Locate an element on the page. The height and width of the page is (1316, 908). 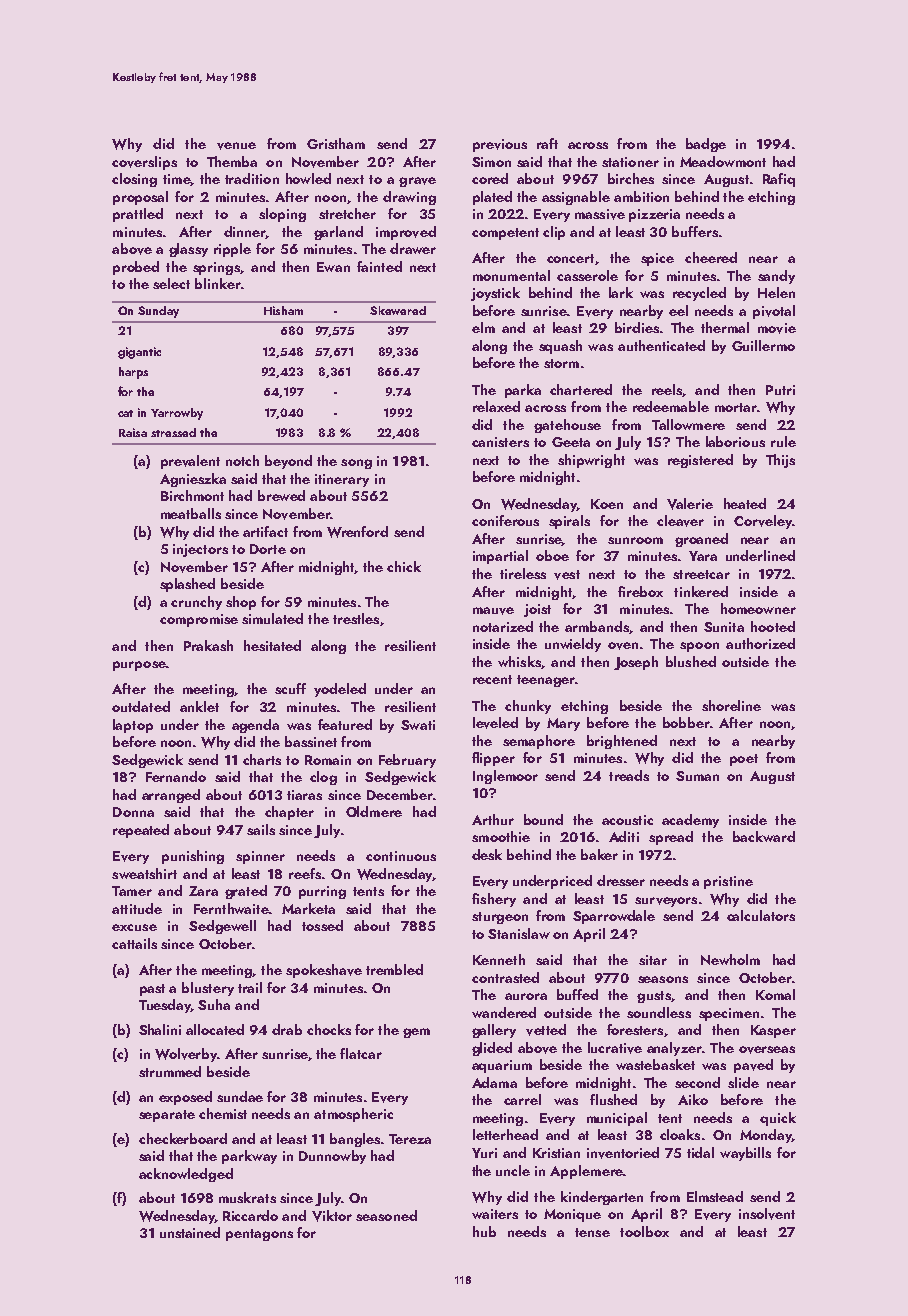
contrasted is located at coordinates (505, 977).
